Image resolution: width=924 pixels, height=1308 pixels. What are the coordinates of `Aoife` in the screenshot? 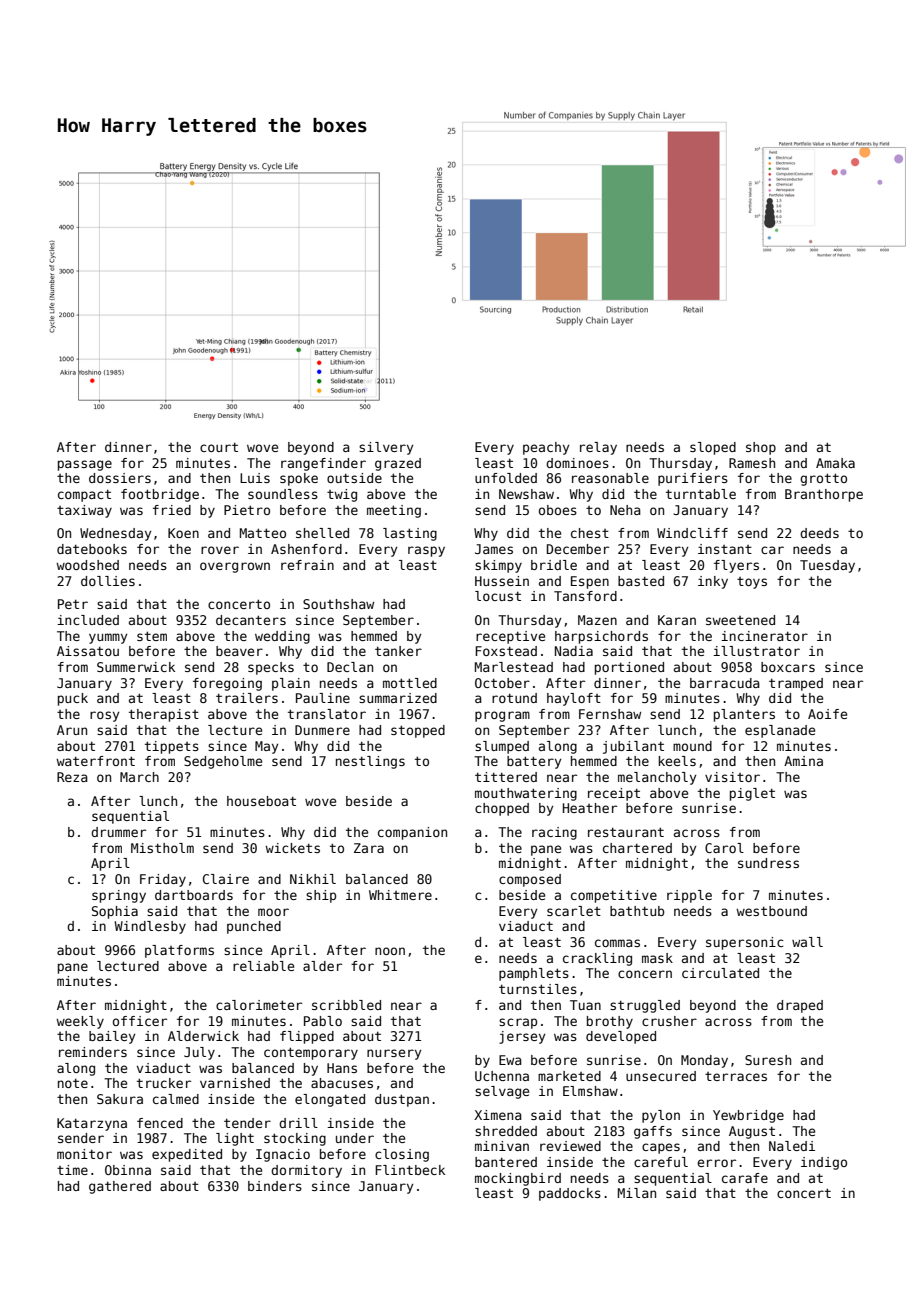 It's located at (827, 714).
